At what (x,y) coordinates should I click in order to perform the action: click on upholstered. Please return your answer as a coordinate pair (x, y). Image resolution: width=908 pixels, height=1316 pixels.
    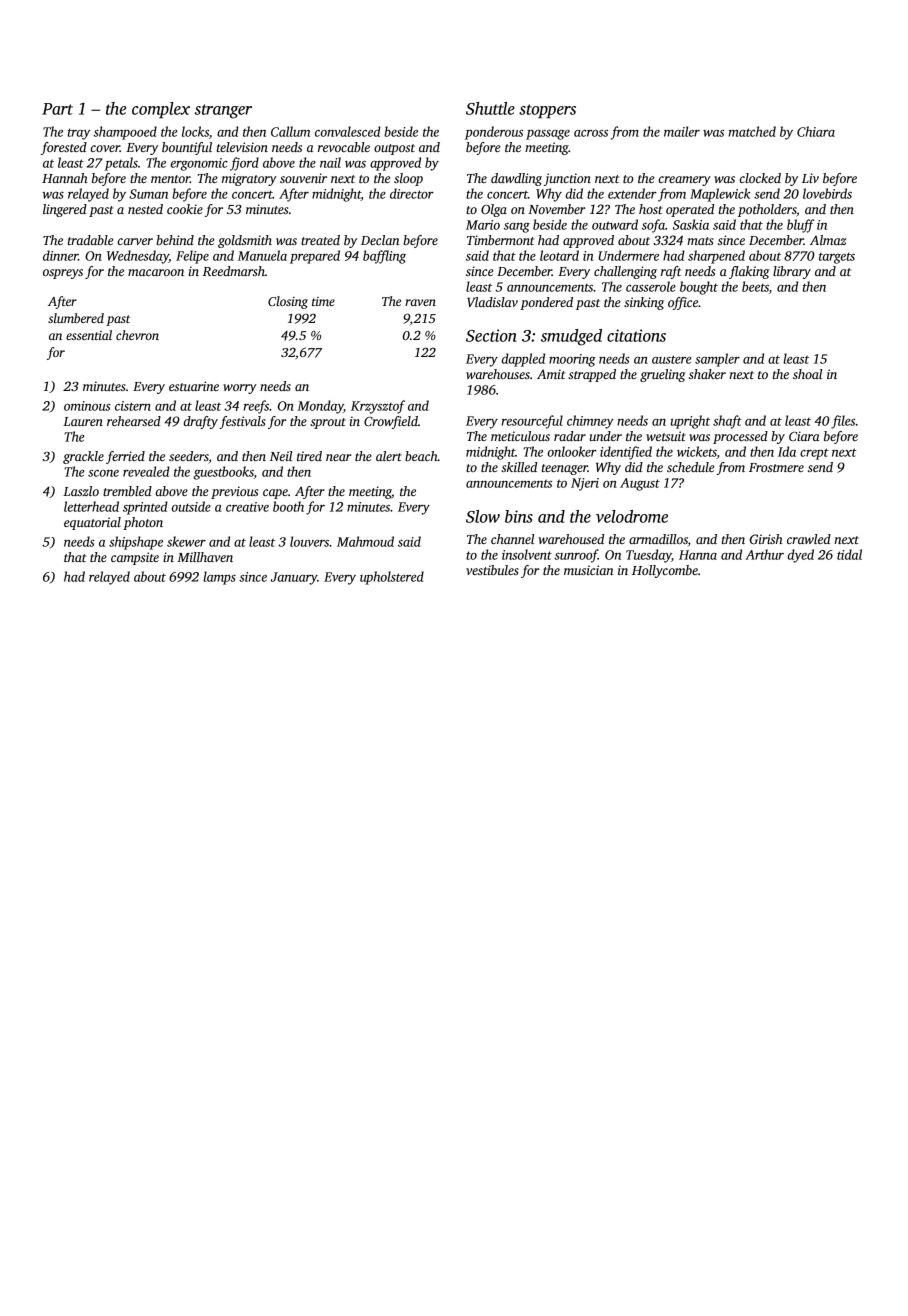
    Looking at the image, I should click on (392, 578).
